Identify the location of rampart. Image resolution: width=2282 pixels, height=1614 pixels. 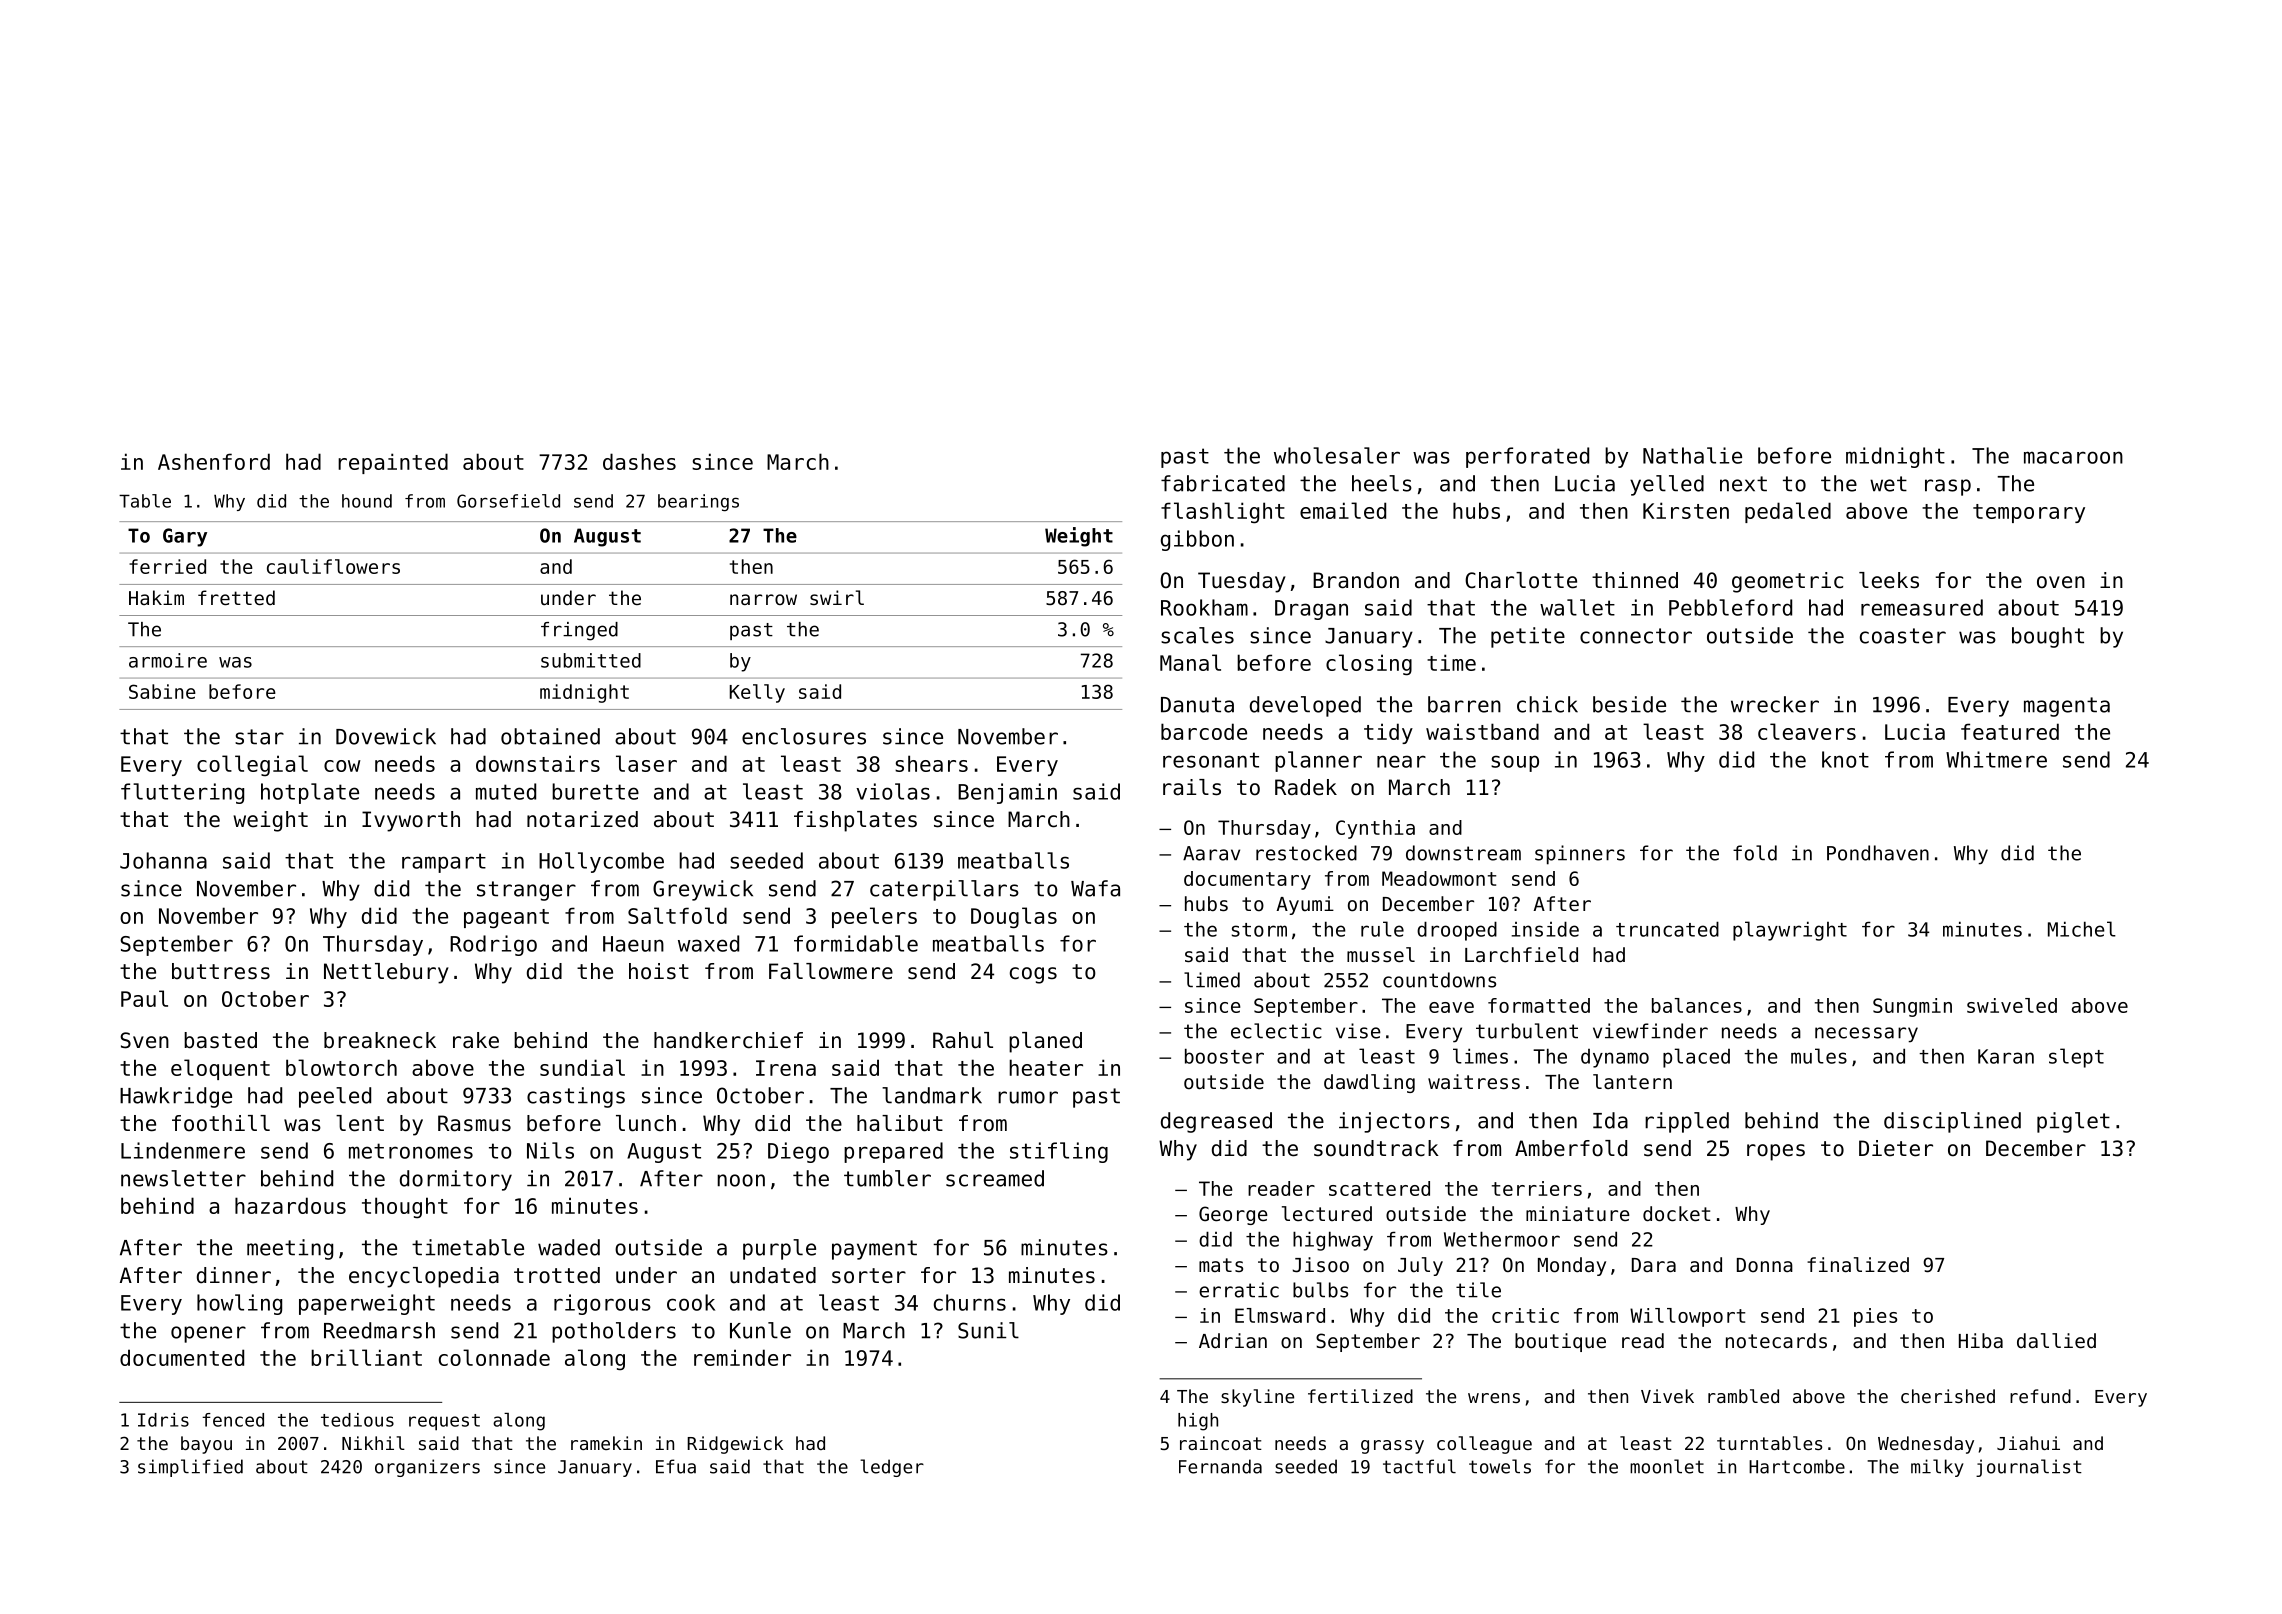
(444, 863).
